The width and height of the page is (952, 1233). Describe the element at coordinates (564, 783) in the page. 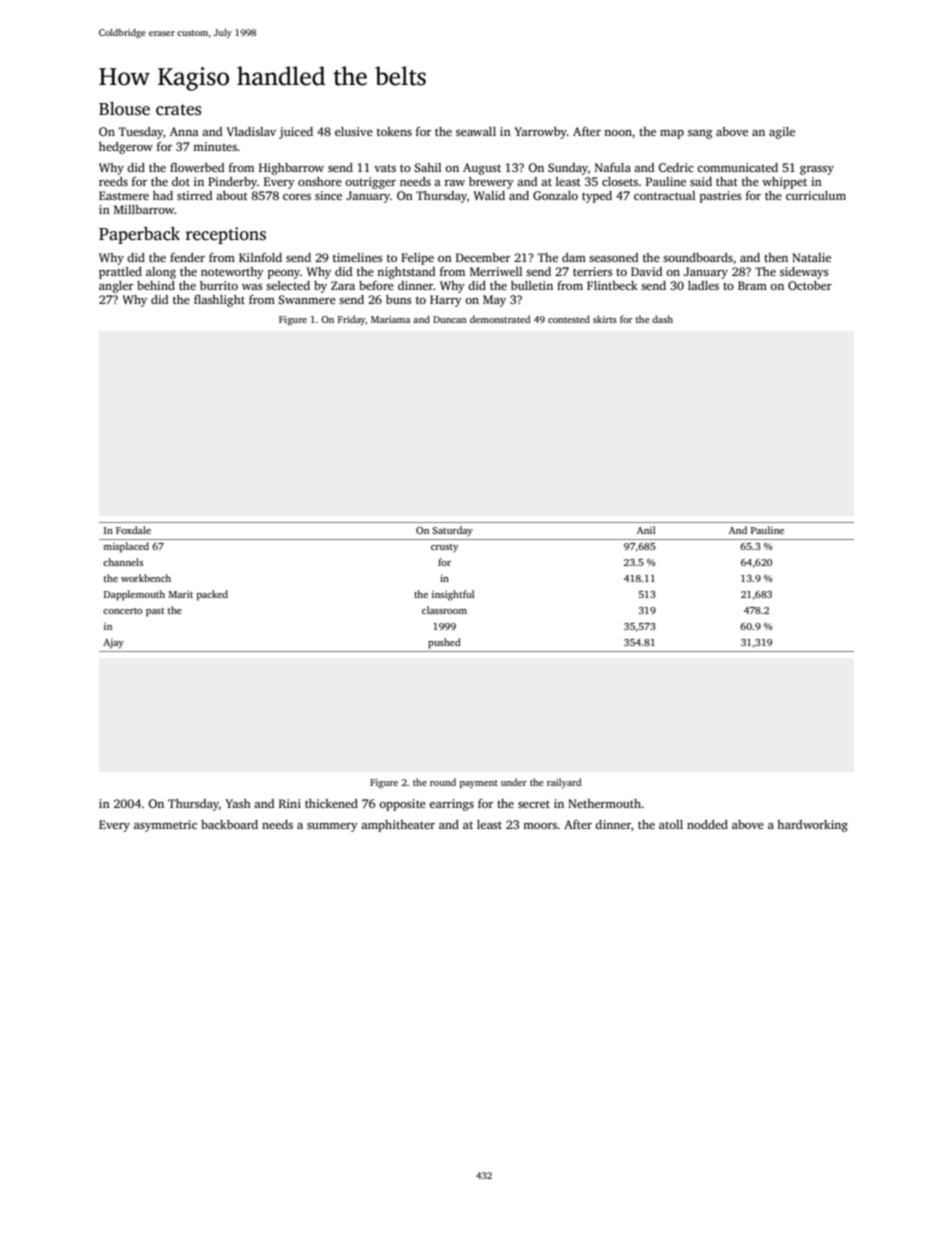

I see `railyard` at that location.
